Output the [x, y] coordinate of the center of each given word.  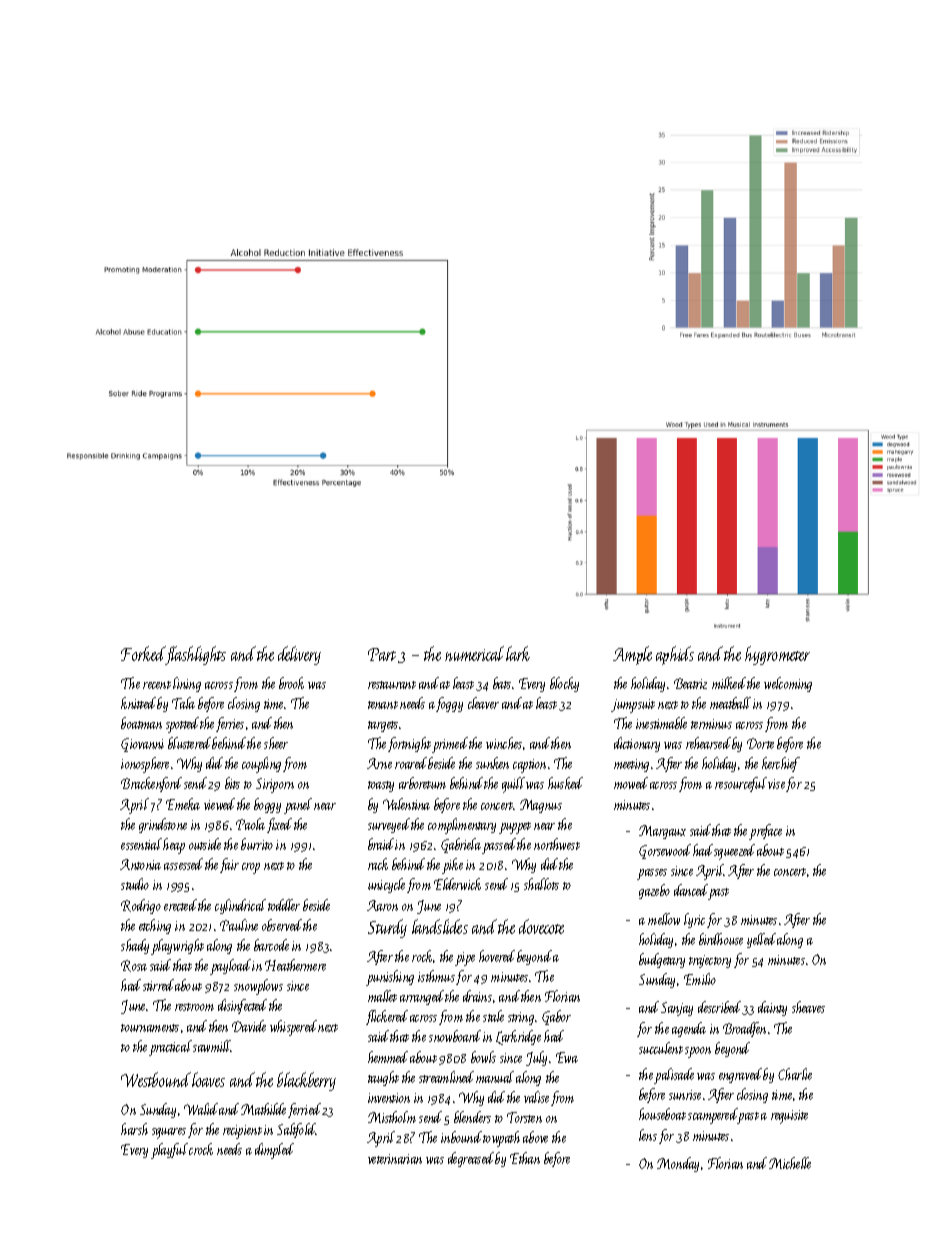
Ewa [567, 1057]
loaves [208, 1079]
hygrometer [777, 655]
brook [291, 683]
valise [536, 1097]
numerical [474, 653]
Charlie [795, 1074]
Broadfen [744, 1029]
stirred [158, 985]
